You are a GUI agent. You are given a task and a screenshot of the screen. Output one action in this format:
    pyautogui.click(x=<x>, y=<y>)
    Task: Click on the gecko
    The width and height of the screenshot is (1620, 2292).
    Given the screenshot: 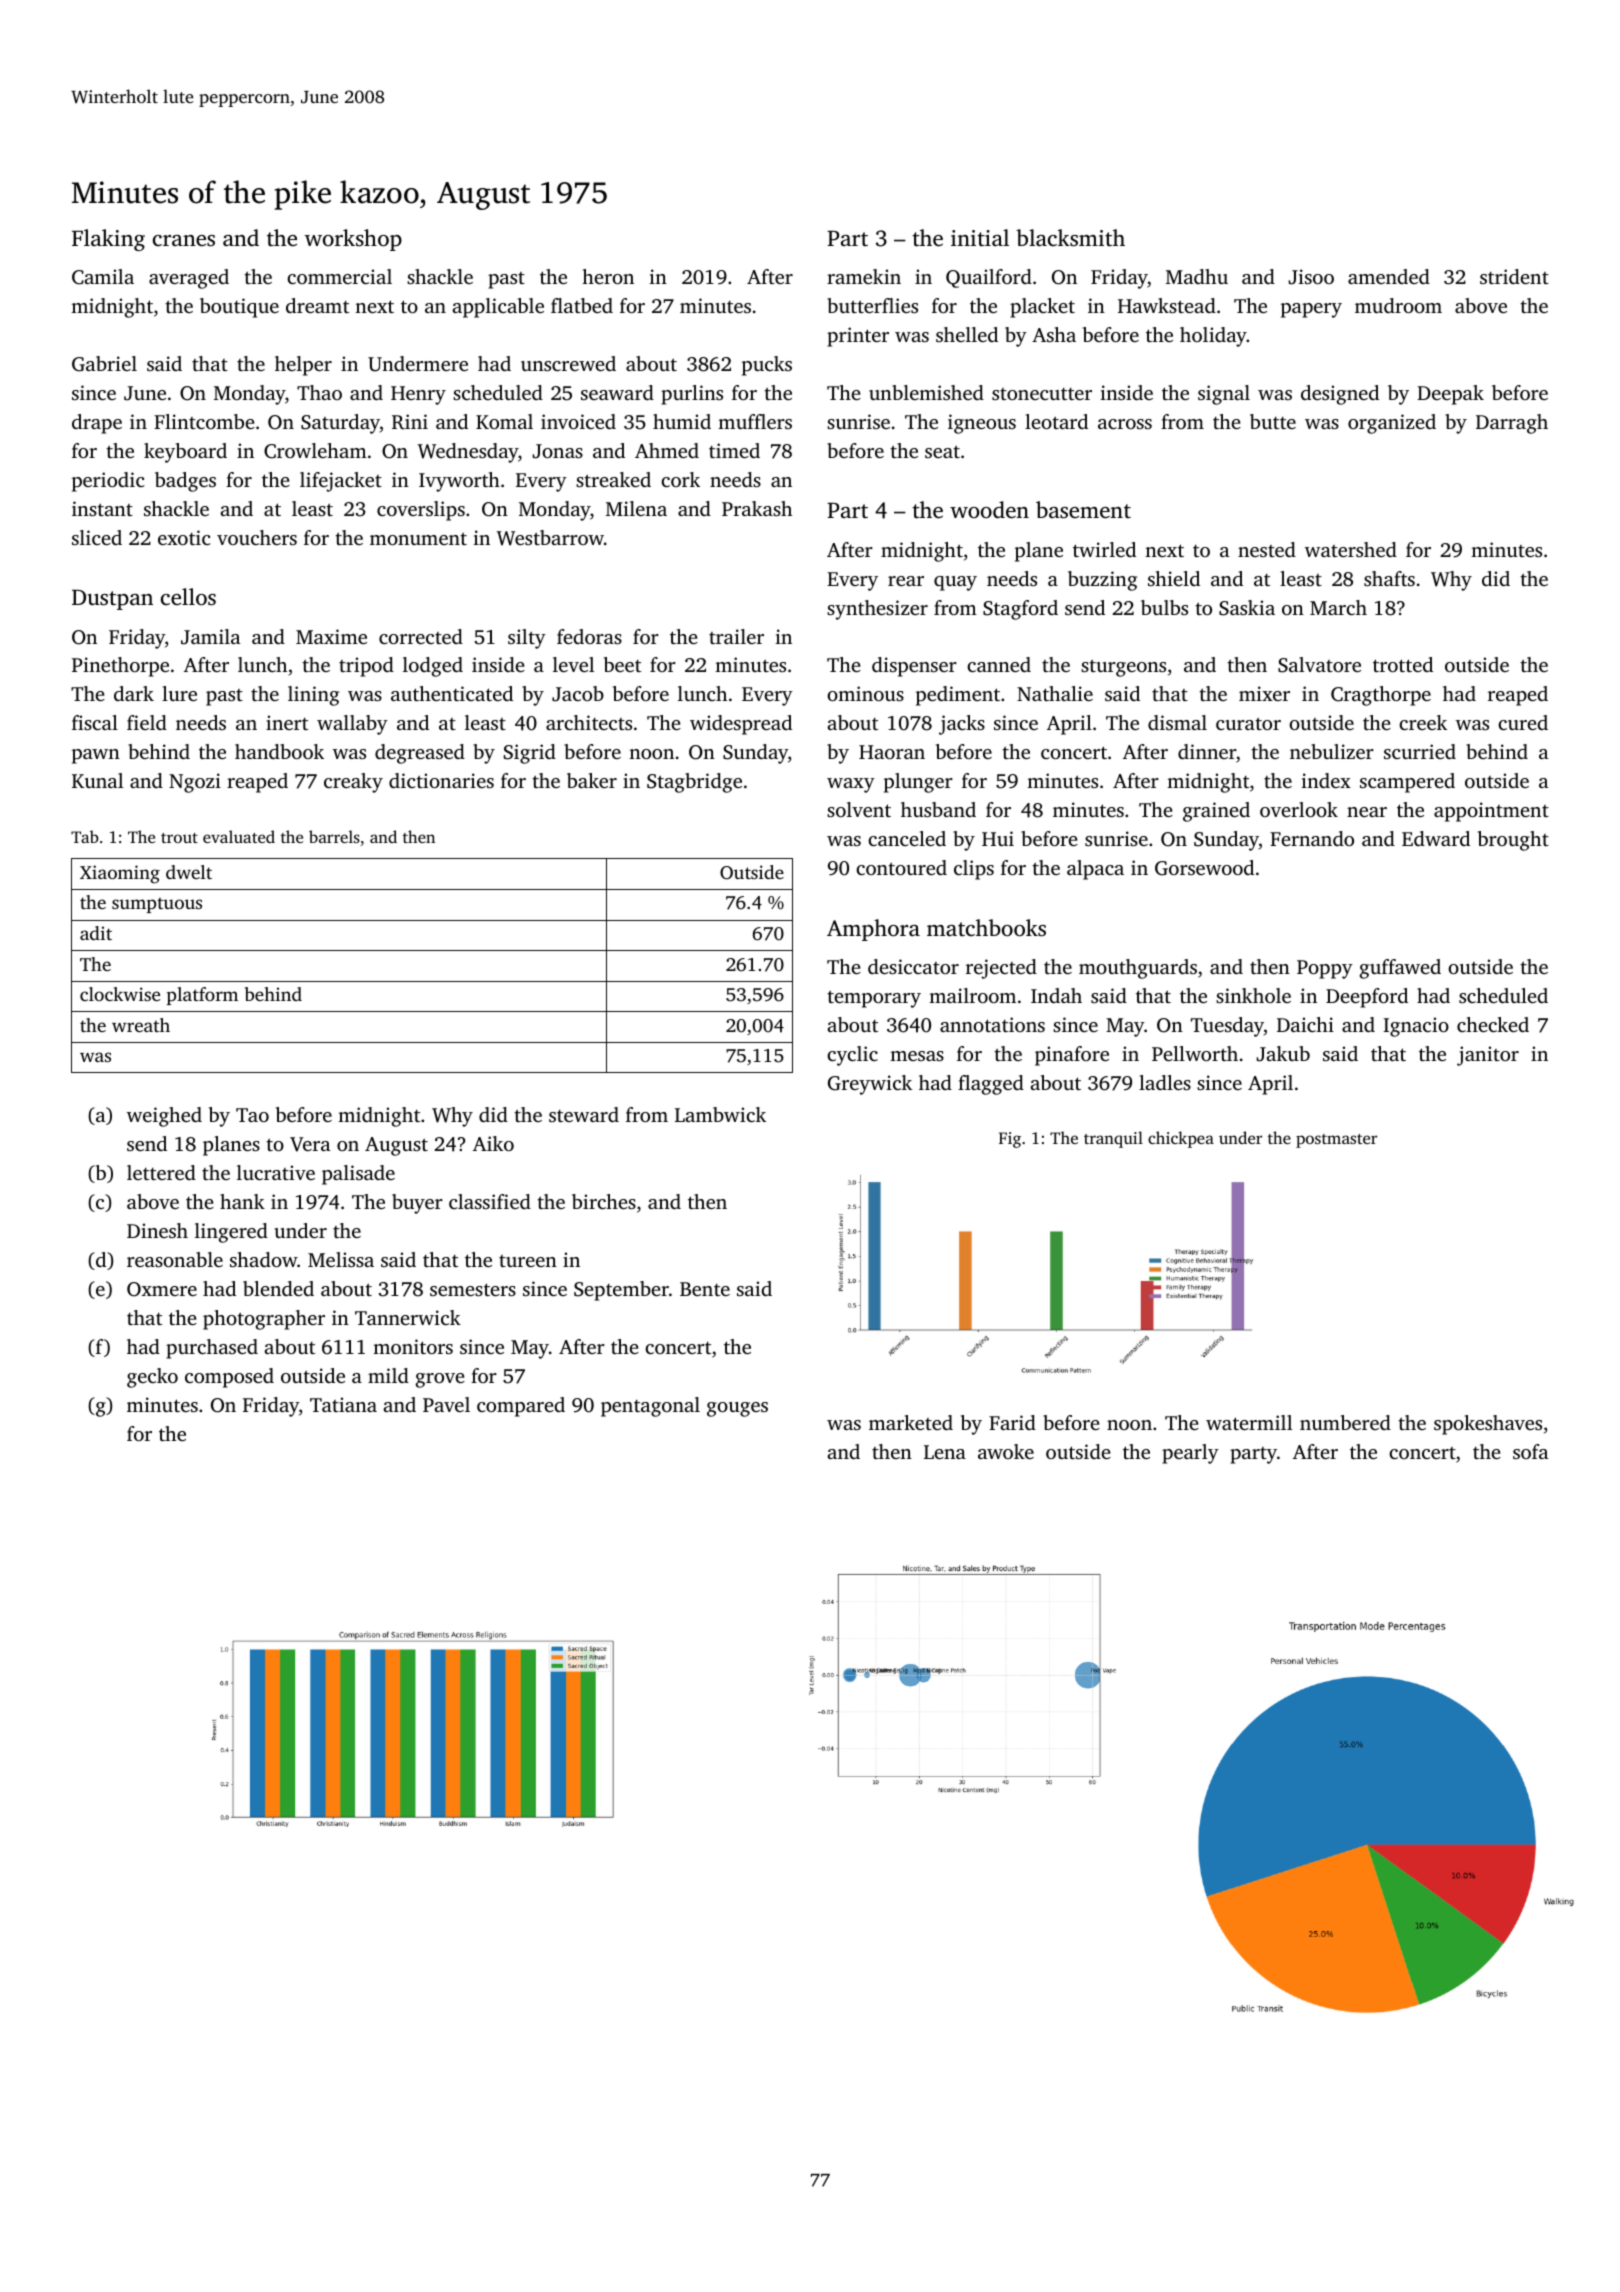 What is the action you would take?
    pyautogui.click(x=152, y=1378)
